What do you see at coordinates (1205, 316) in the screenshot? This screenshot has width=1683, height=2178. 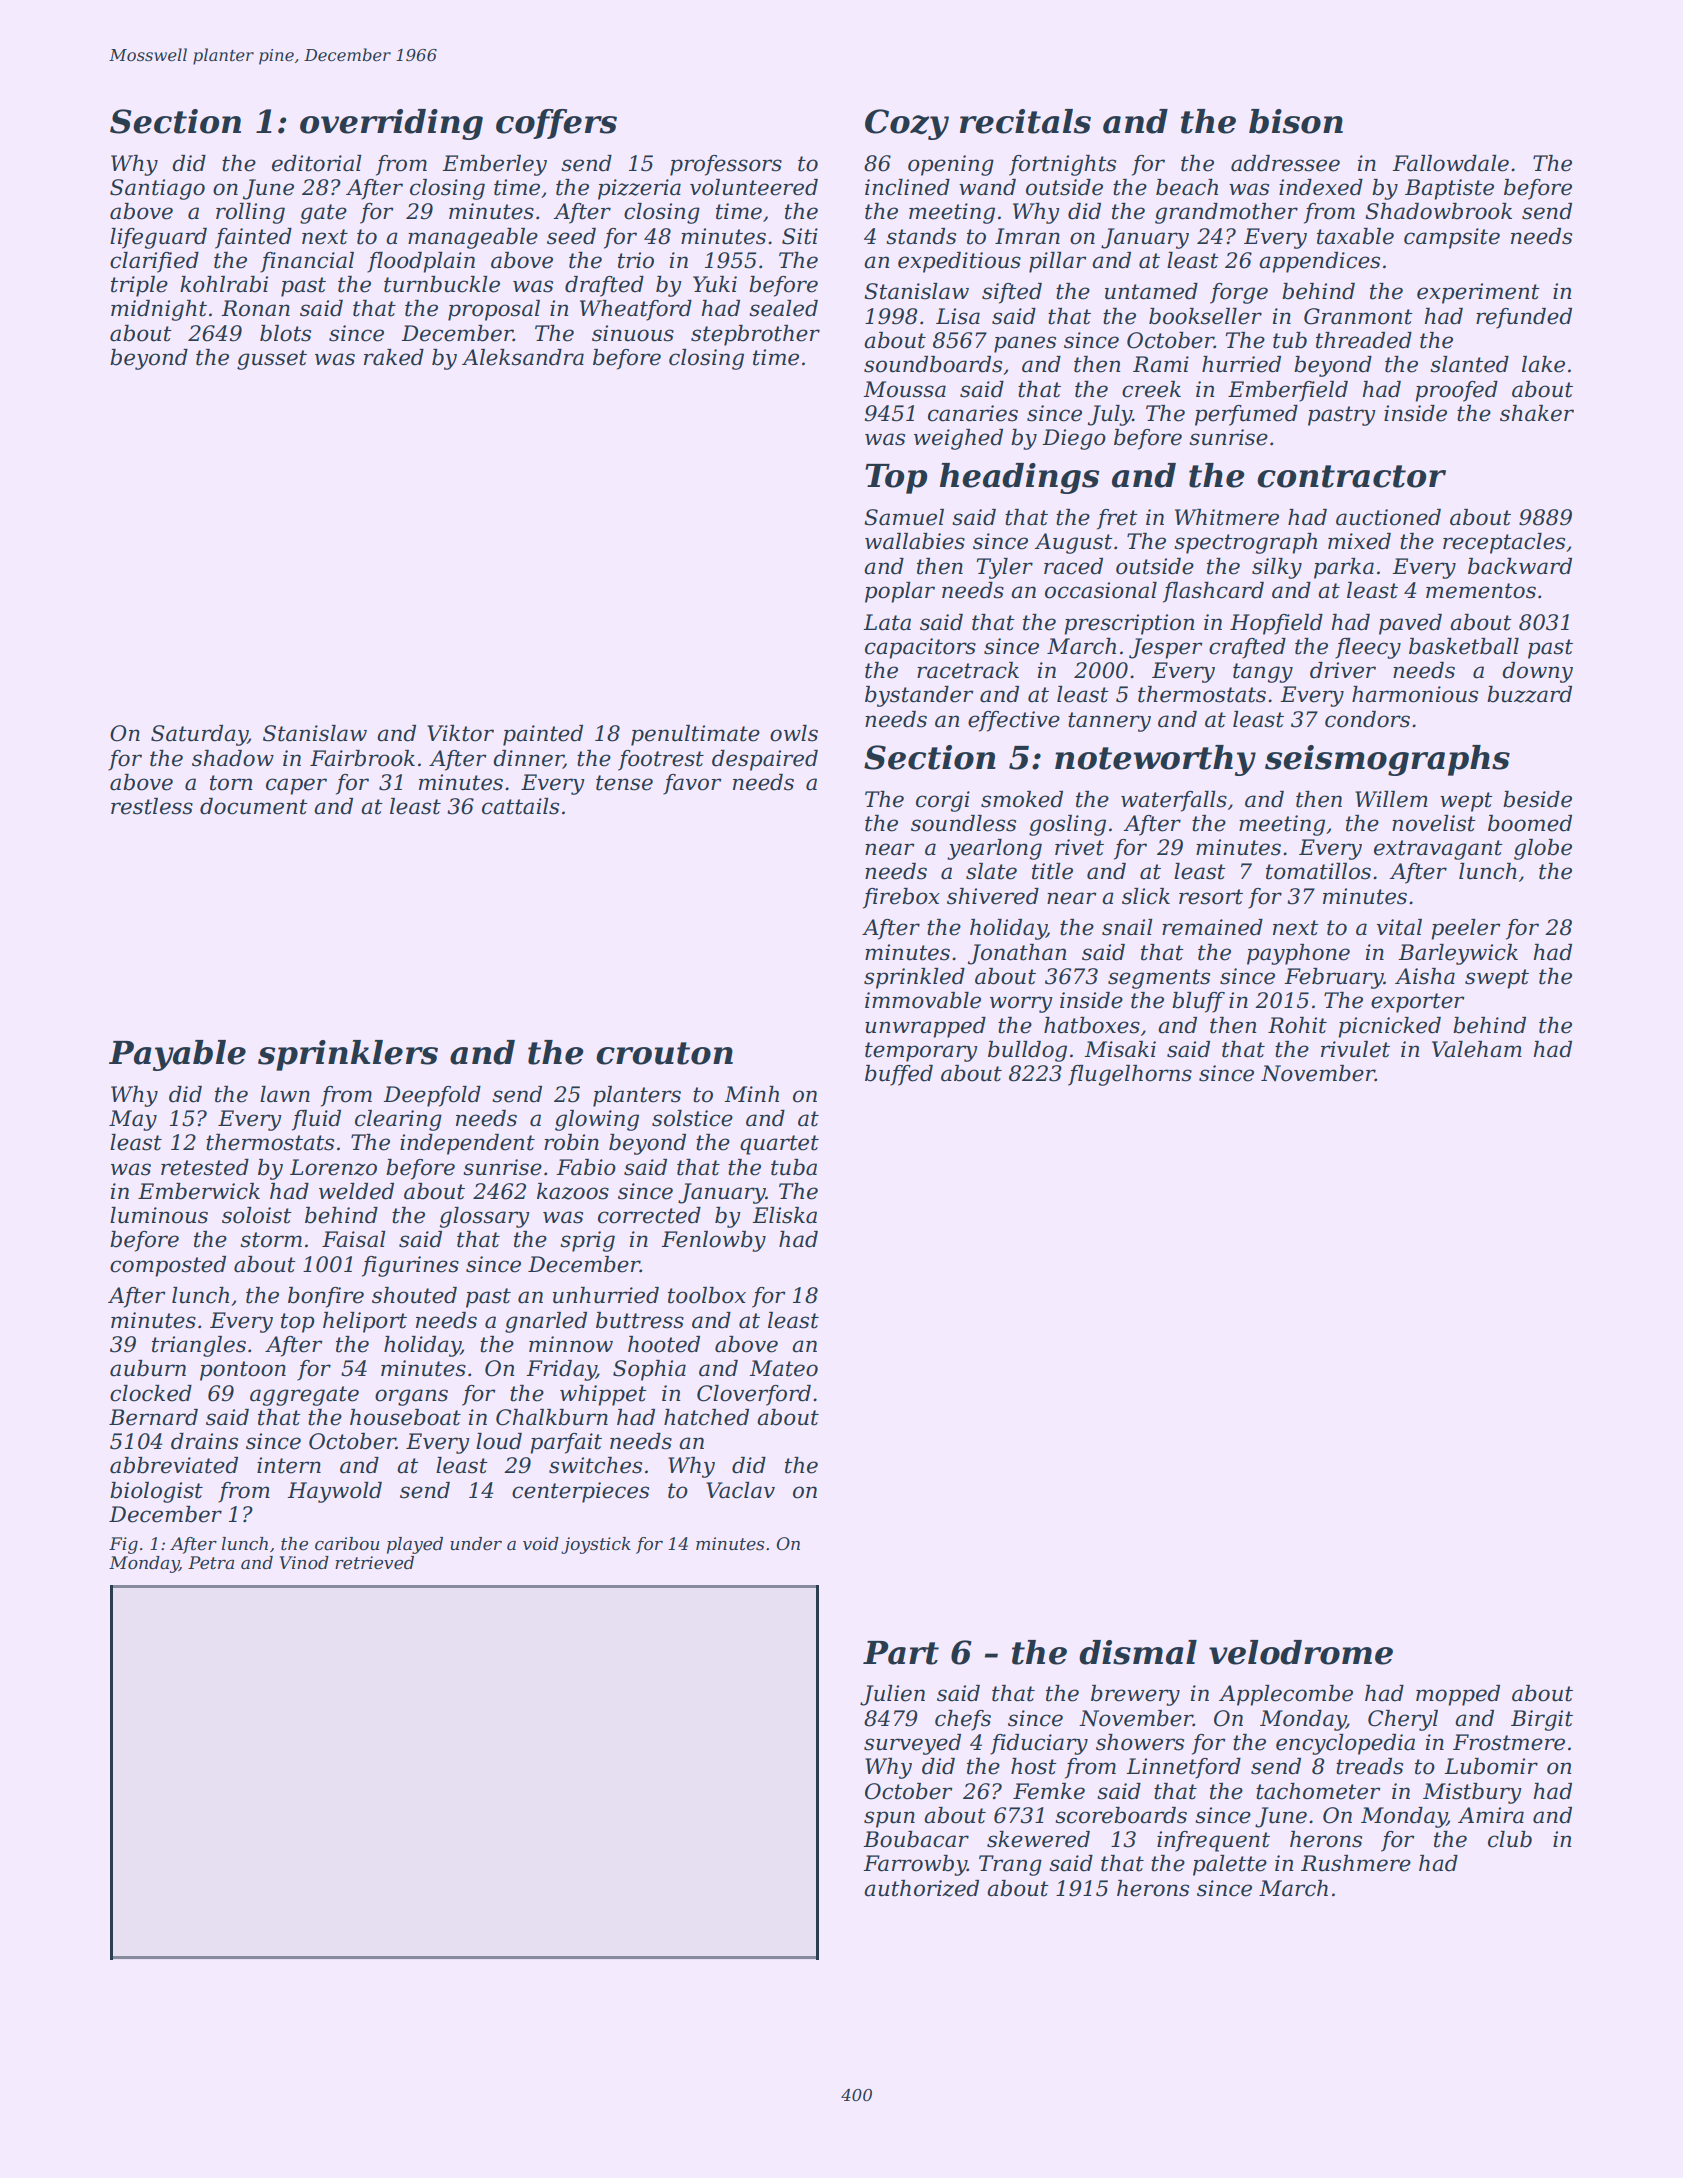 I see `bookseller` at bounding box center [1205, 316].
